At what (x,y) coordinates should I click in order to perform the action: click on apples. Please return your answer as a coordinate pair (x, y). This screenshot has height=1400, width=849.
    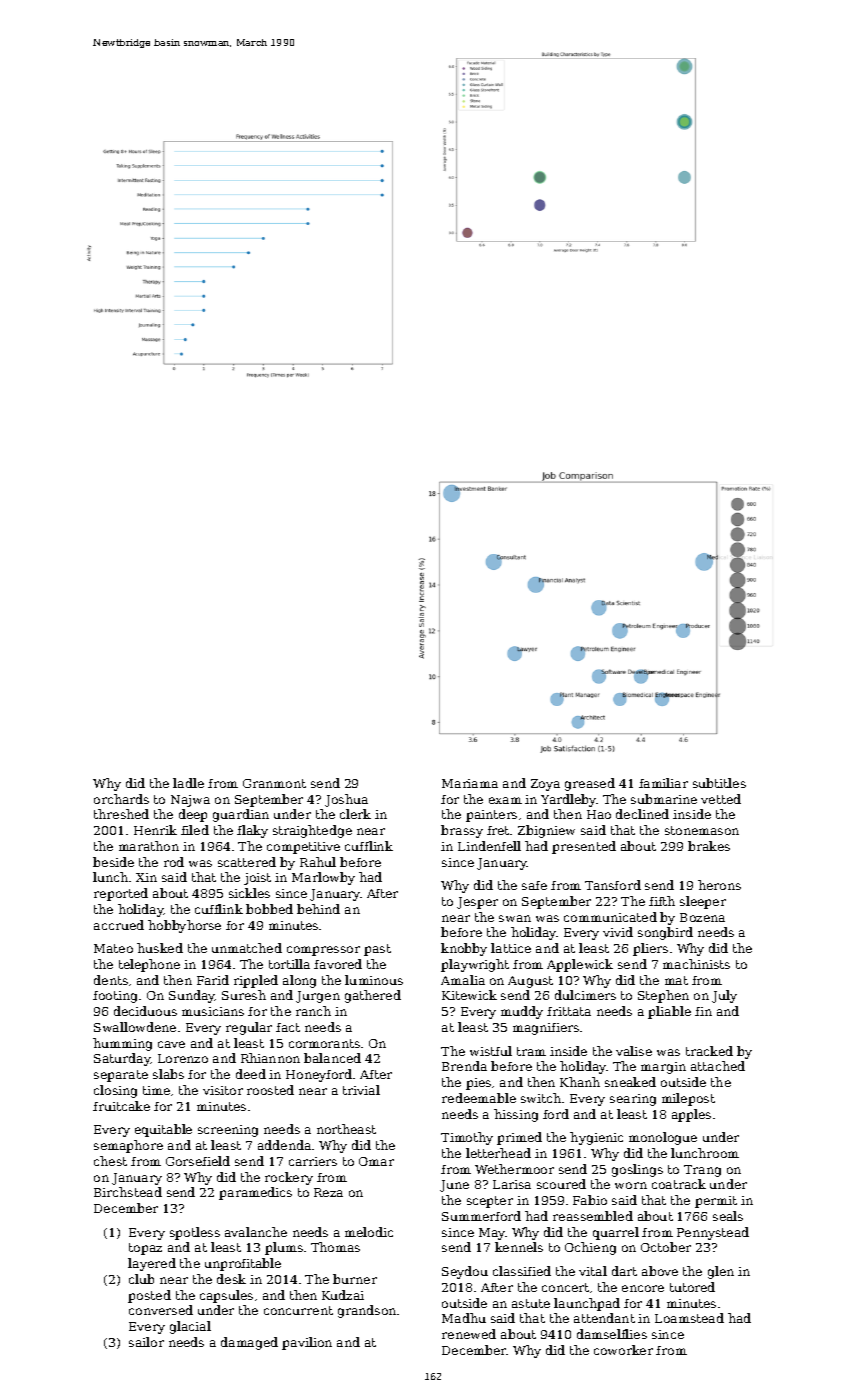
    Looking at the image, I should click on (691, 1115).
